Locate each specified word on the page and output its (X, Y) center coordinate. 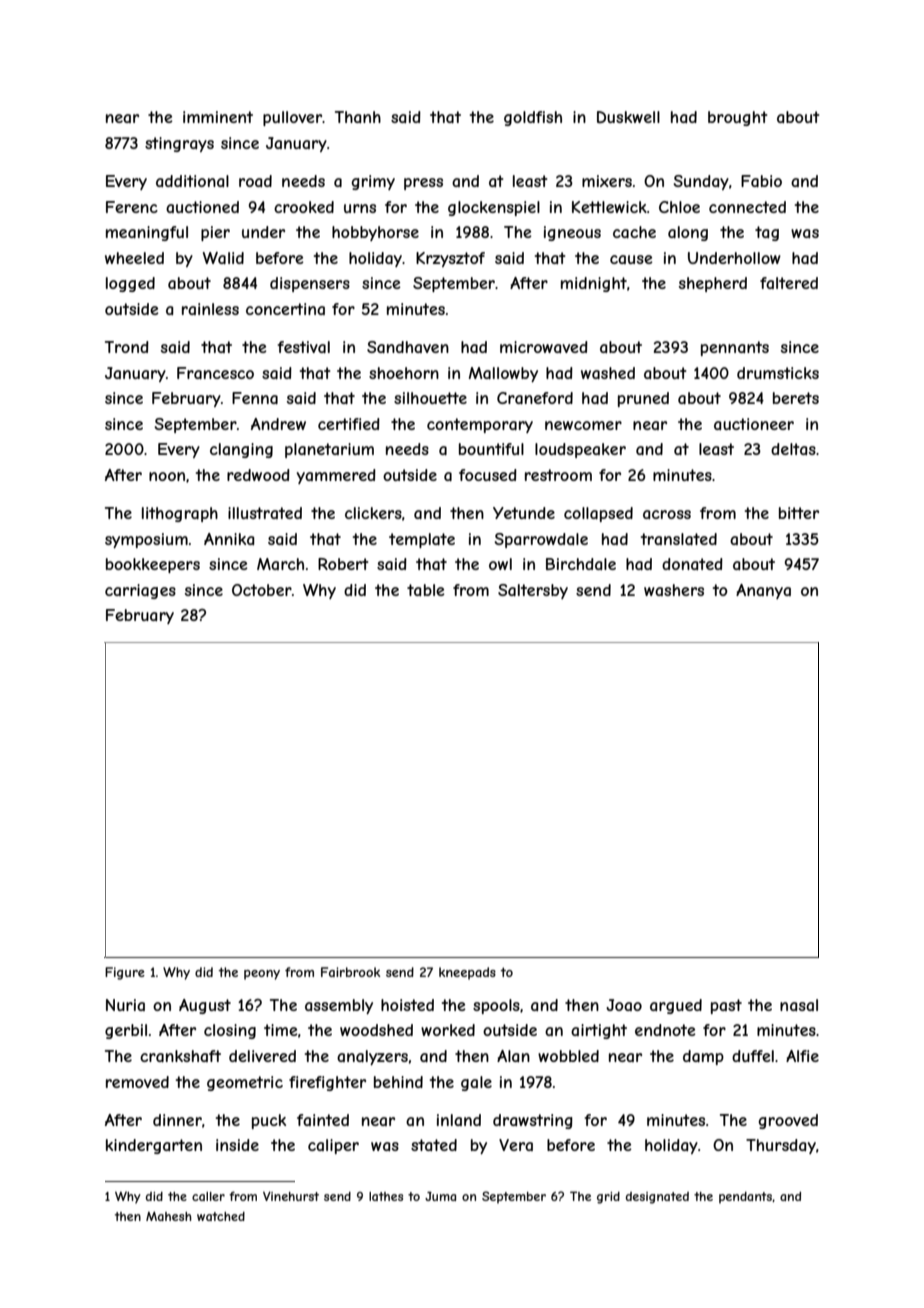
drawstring (533, 1121)
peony (262, 975)
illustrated (265, 513)
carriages (140, 591)
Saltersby (533, 591)
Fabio (761, 181)
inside (237, 1145)
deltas (793, 449)
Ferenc (132, 207)
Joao (624, 1005)
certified (349, 424)
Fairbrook (350, 972)
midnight (594, 284)
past (726, 1006)
